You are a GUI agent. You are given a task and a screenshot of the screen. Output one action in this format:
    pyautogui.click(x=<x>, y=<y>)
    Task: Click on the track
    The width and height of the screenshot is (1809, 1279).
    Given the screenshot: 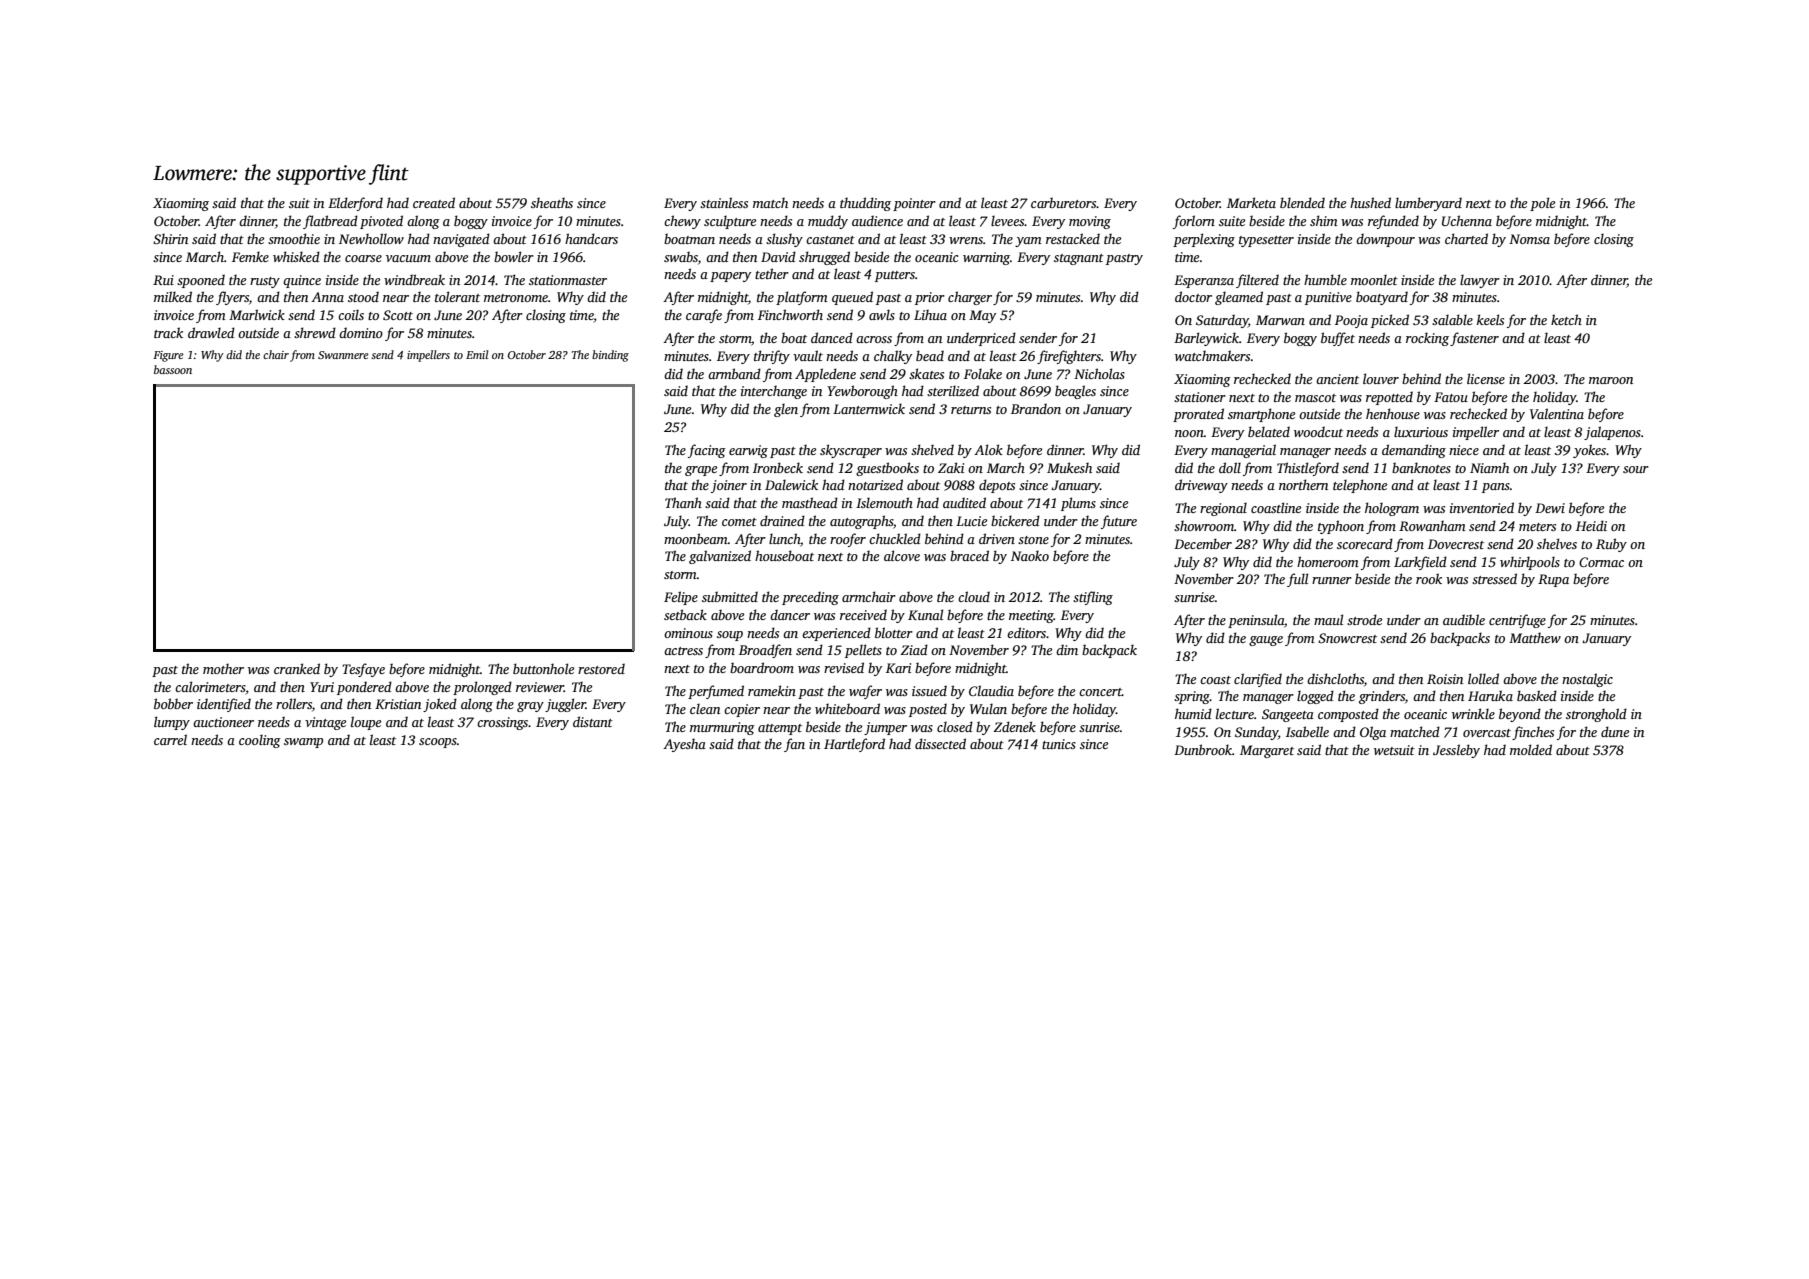 What is the action you would take?
    pyautogui.click(x=168, y=332)
